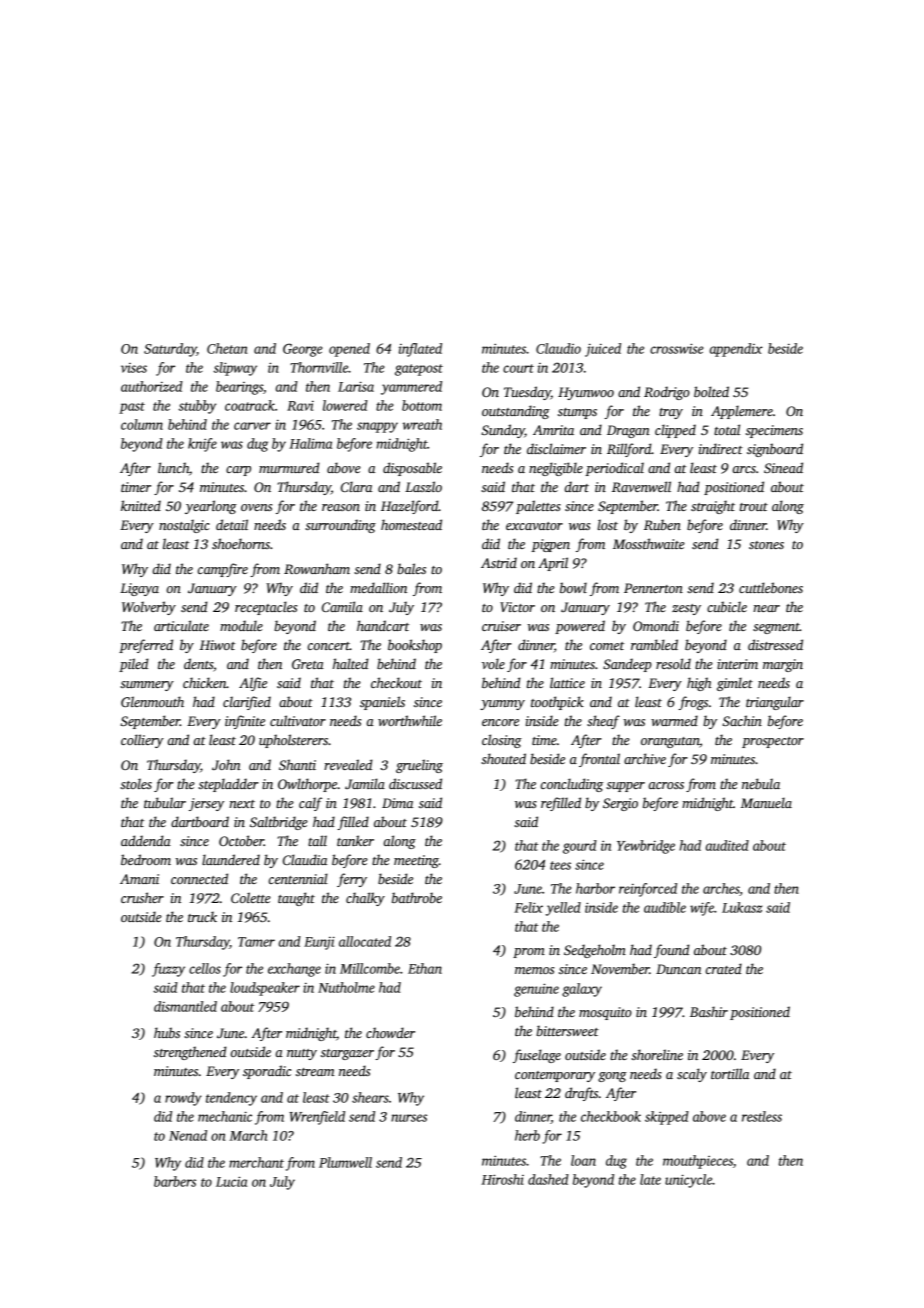 The width and height of the image is (924, 1308). What do you see at coordinates (231, 1181) in the image?
I see `Lucia` at bounding box center [231, 1181].
